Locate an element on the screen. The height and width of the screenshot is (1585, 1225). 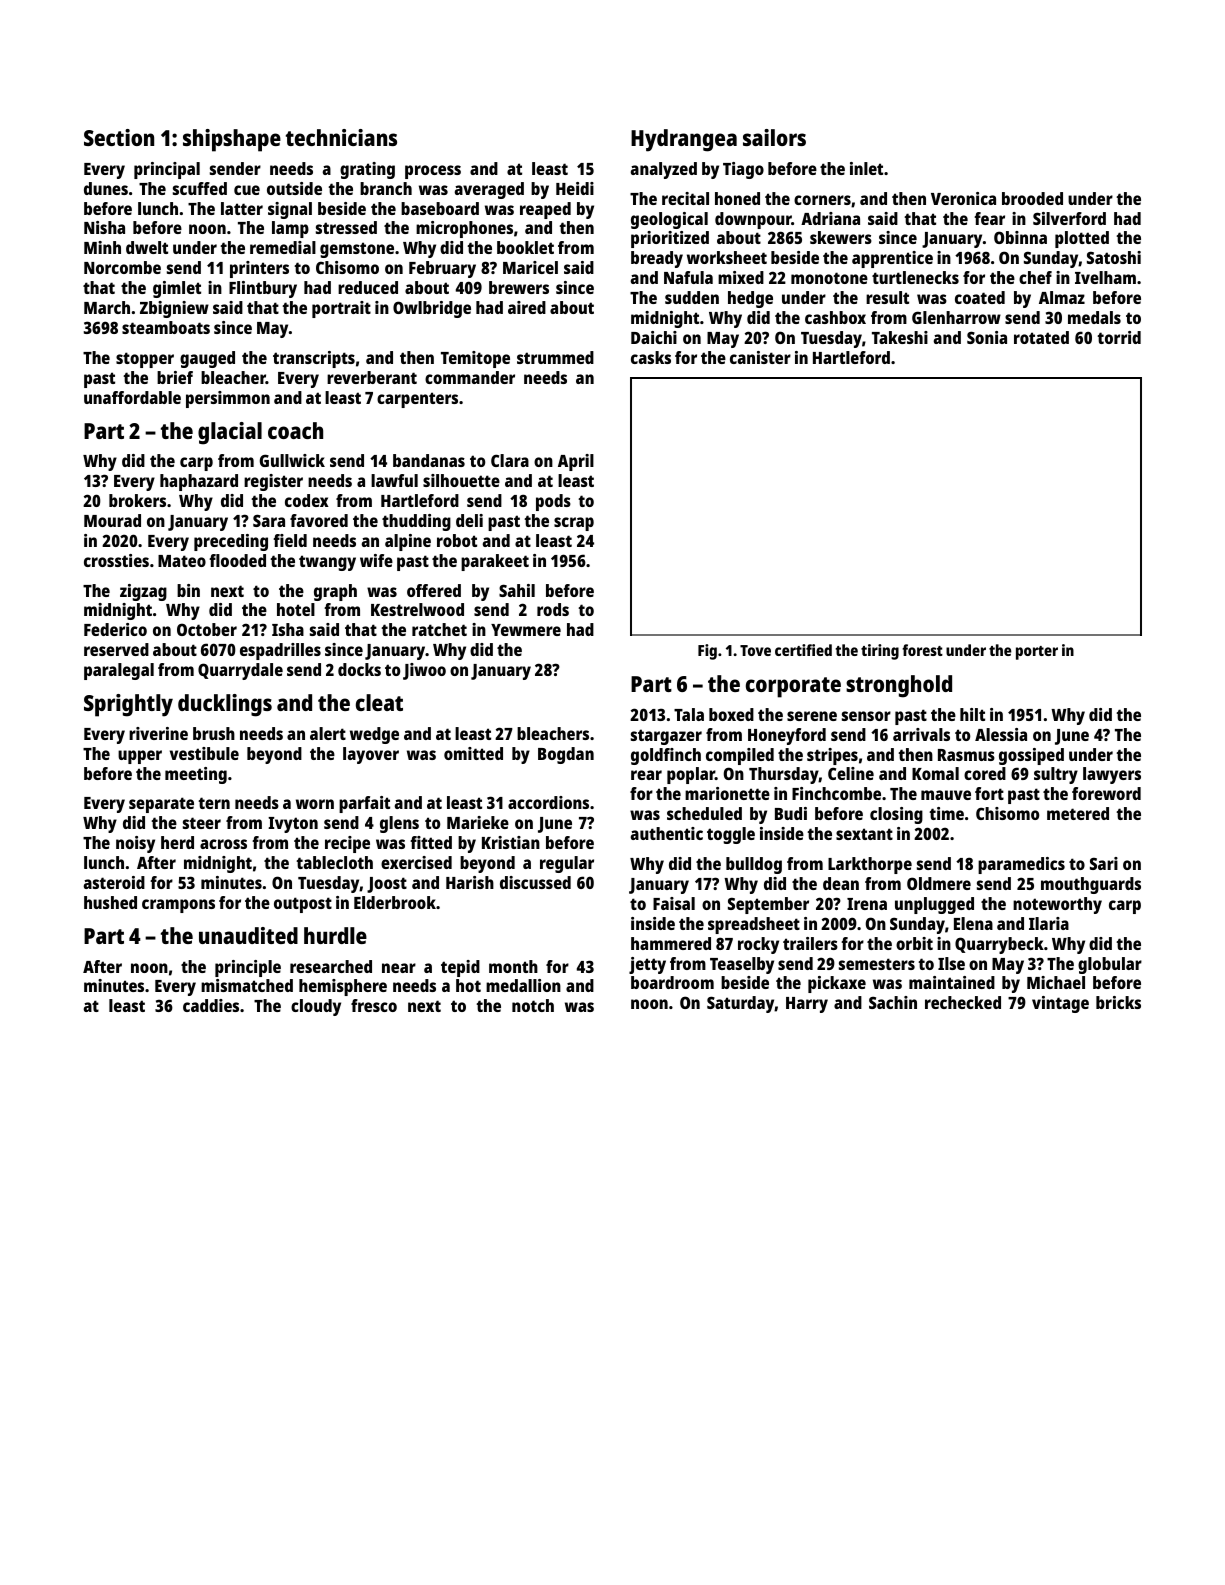
crampons is located at coordinates (178, 906).
